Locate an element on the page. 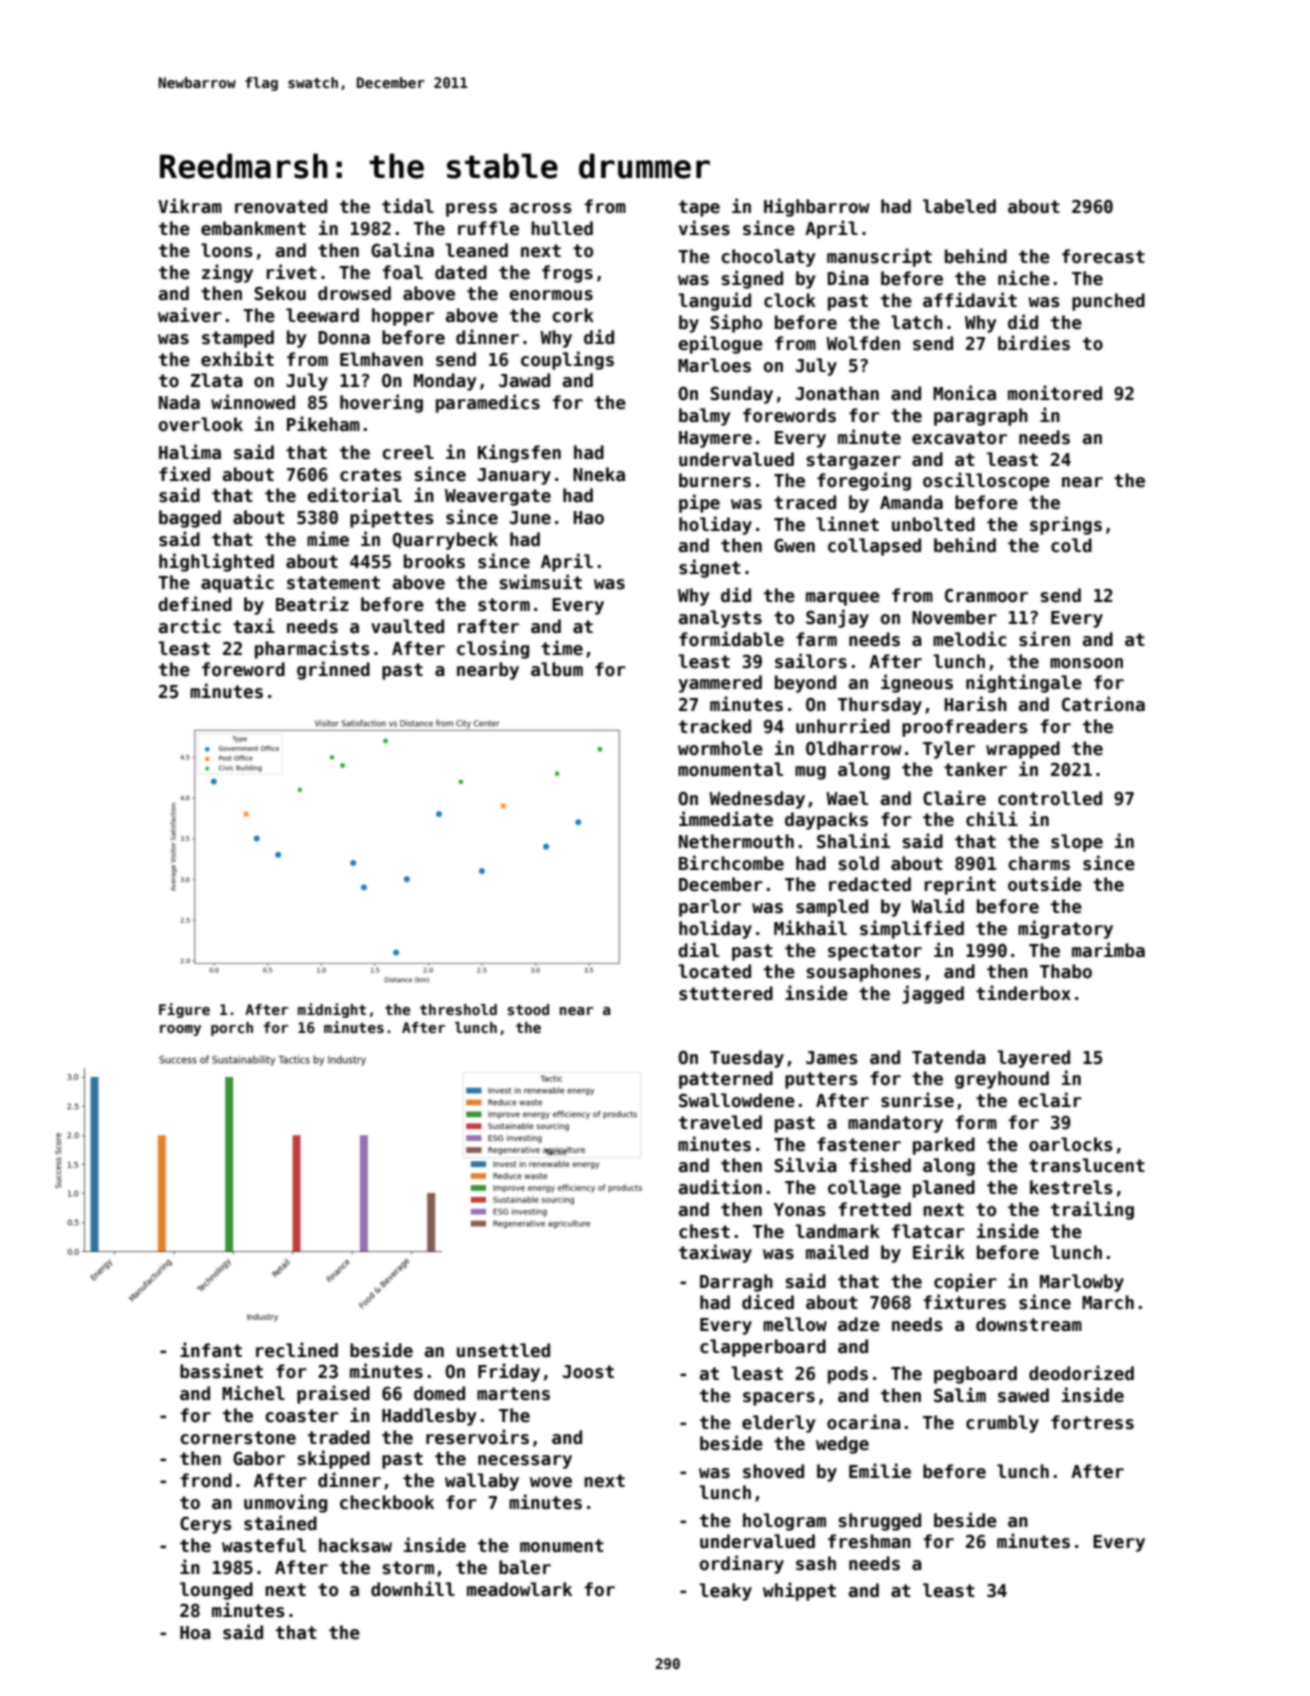 Image resolution: width=1310 pixels, height=1696 pixels. defined is located at coordinates (195, 604).
